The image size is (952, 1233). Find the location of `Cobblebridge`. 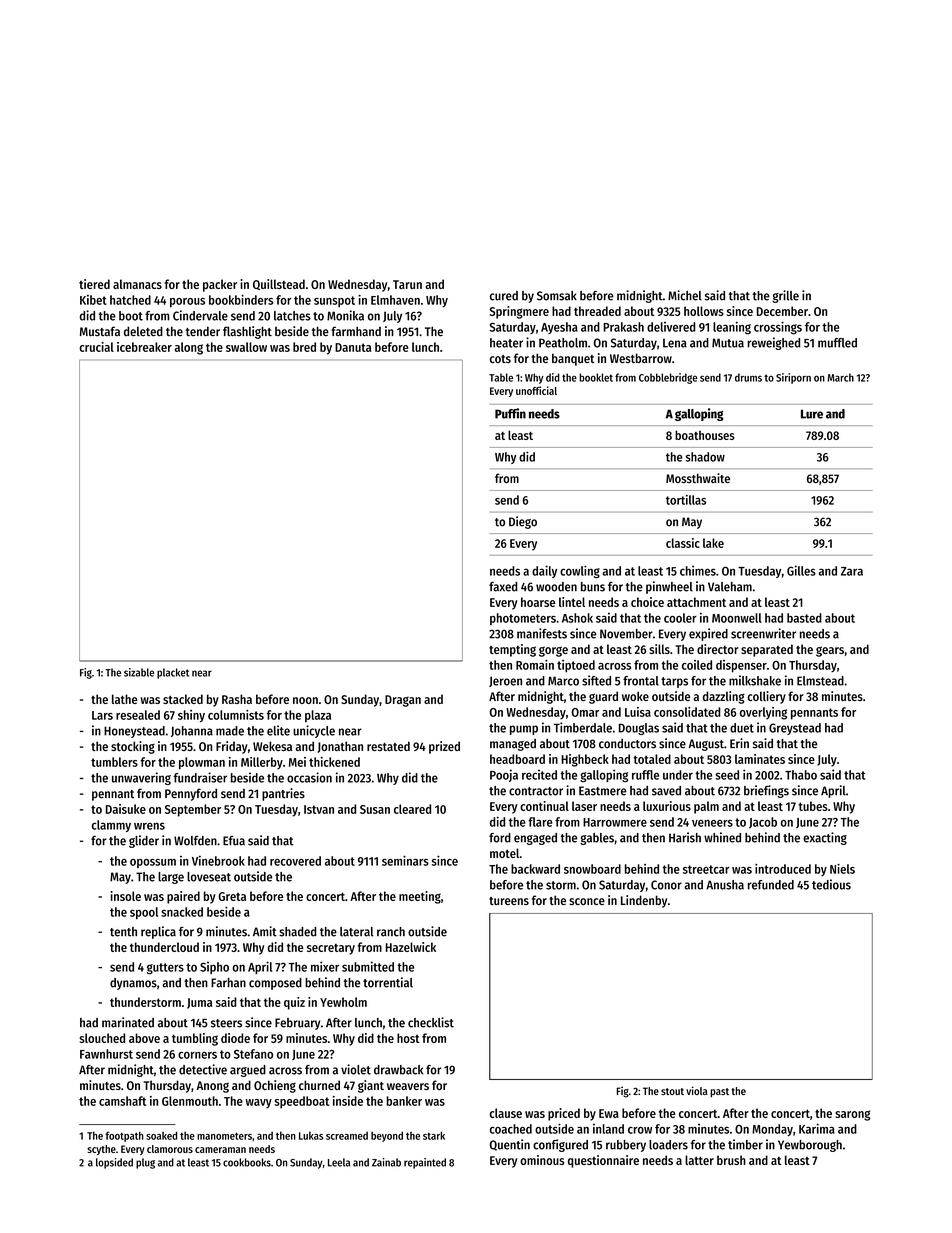

Cobblebridge is located at coordinates (668, 378).
